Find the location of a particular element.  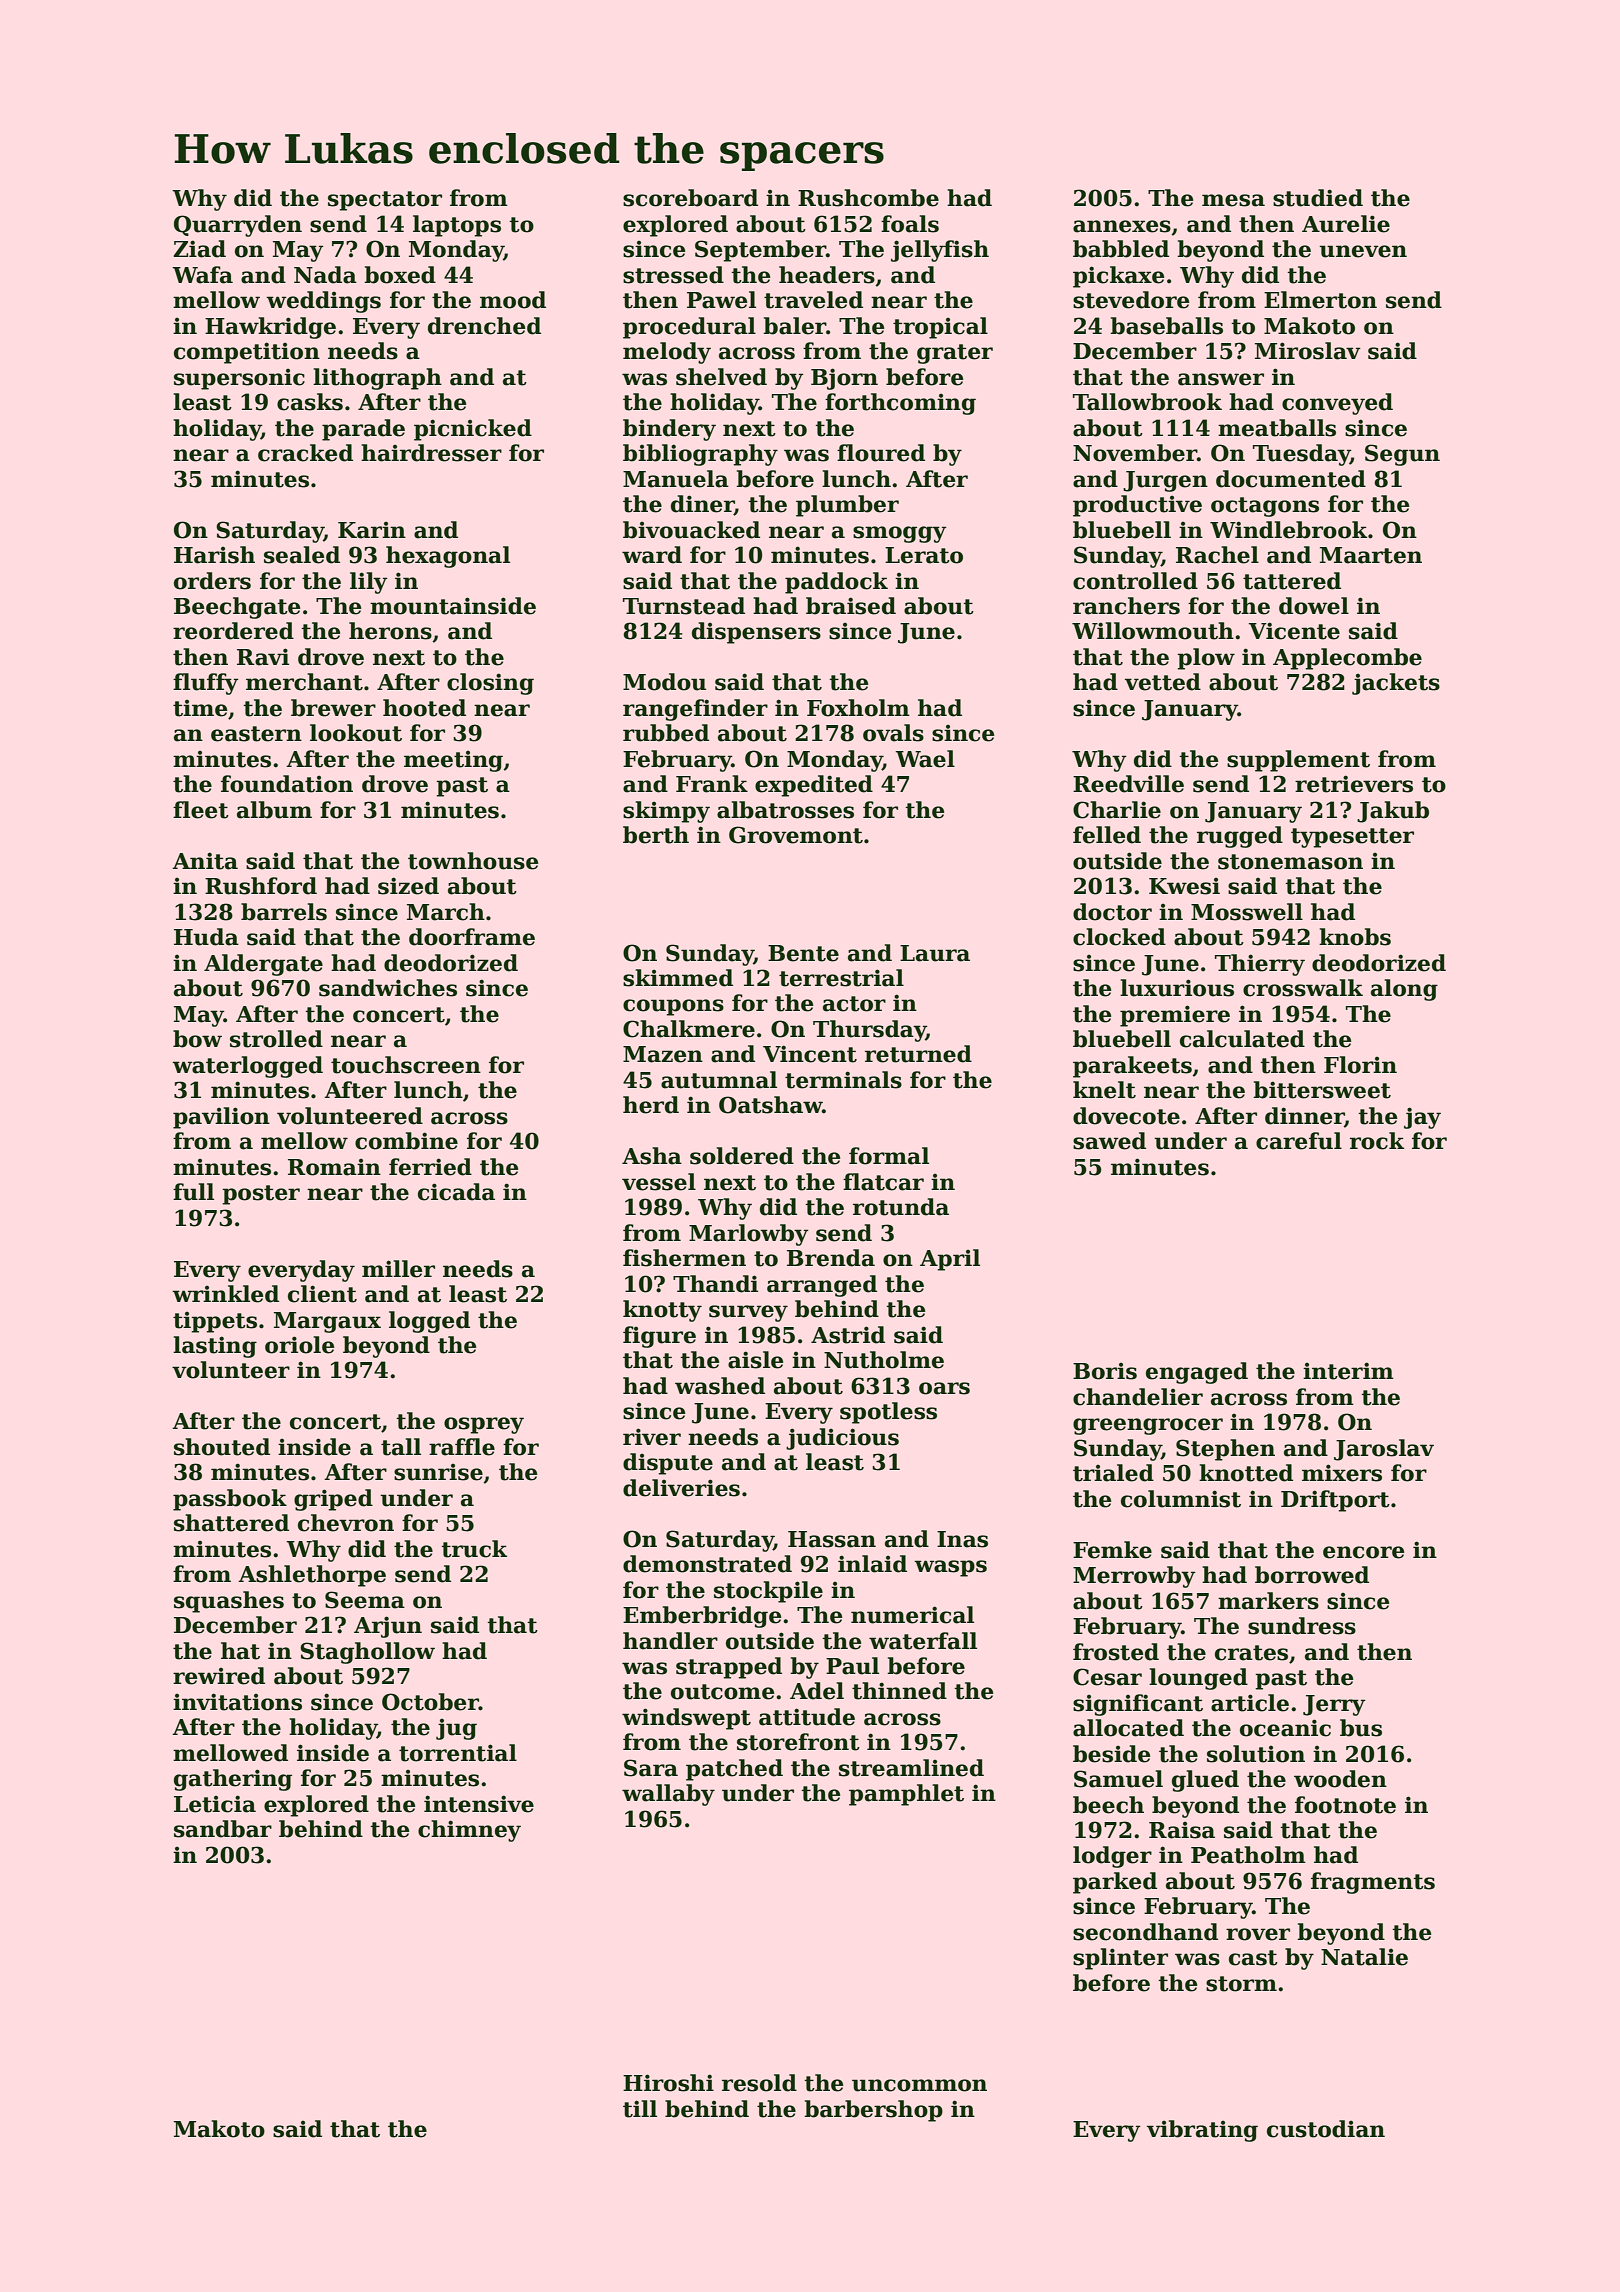

waterfall is located at coordinates (923, 1641).
